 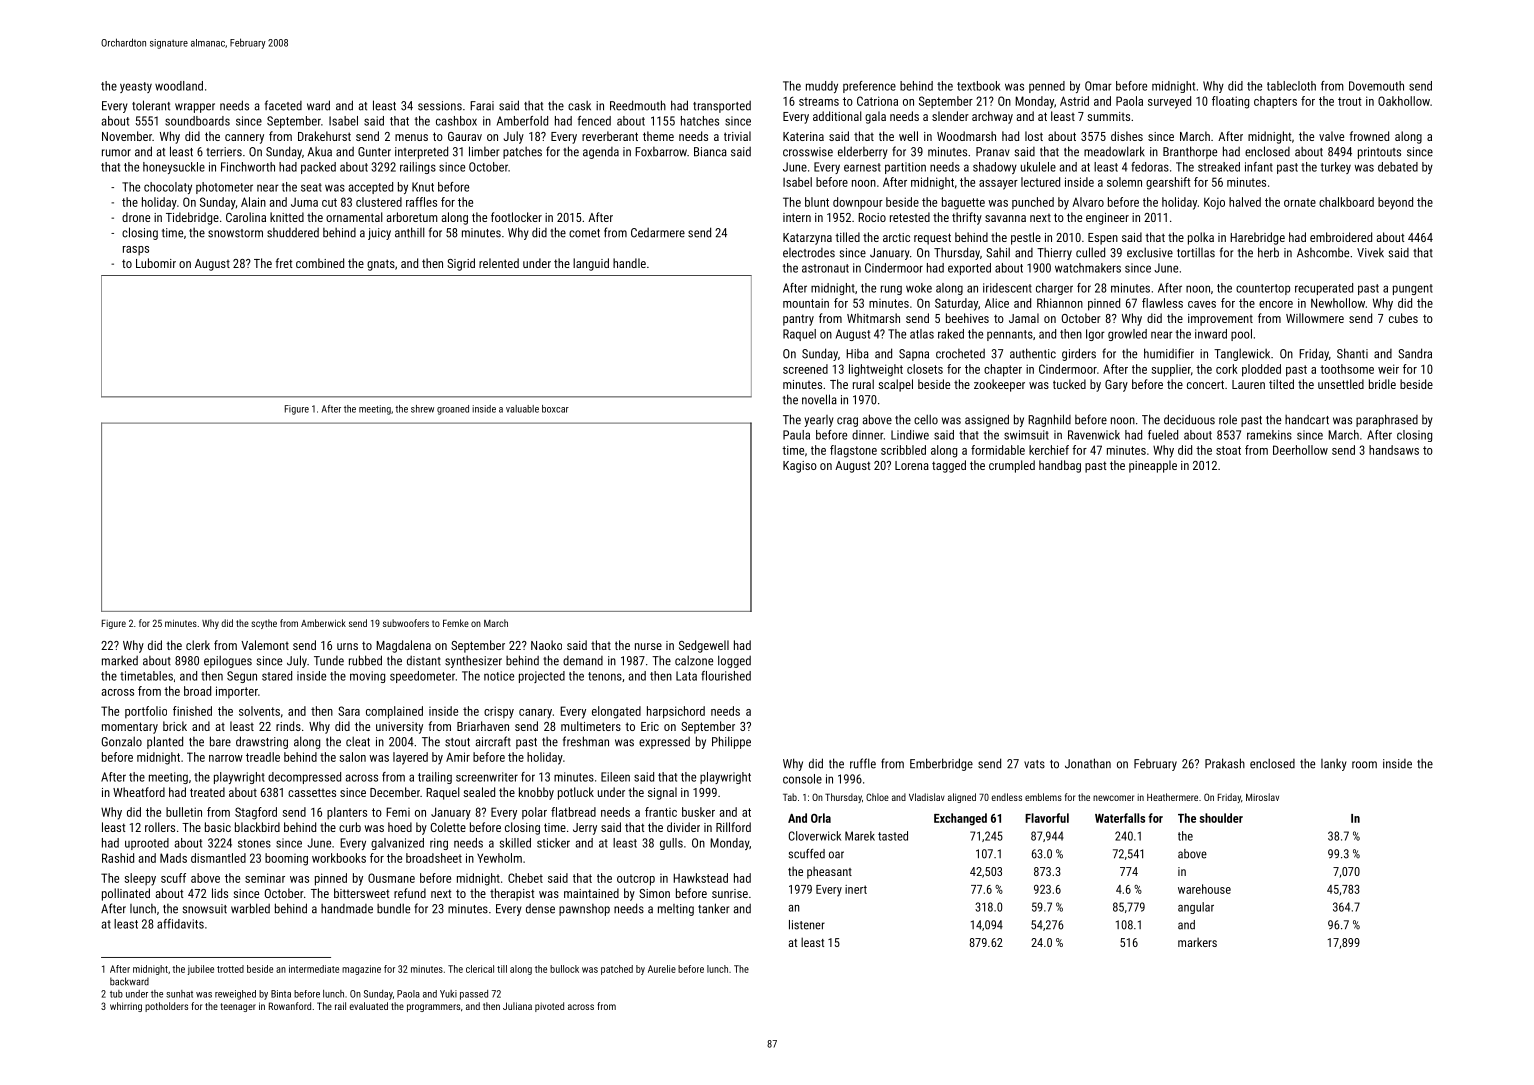 What do you see at coordinates (829, 873) in the page?
I see `pheasant` at bounding box center [829, 873].
